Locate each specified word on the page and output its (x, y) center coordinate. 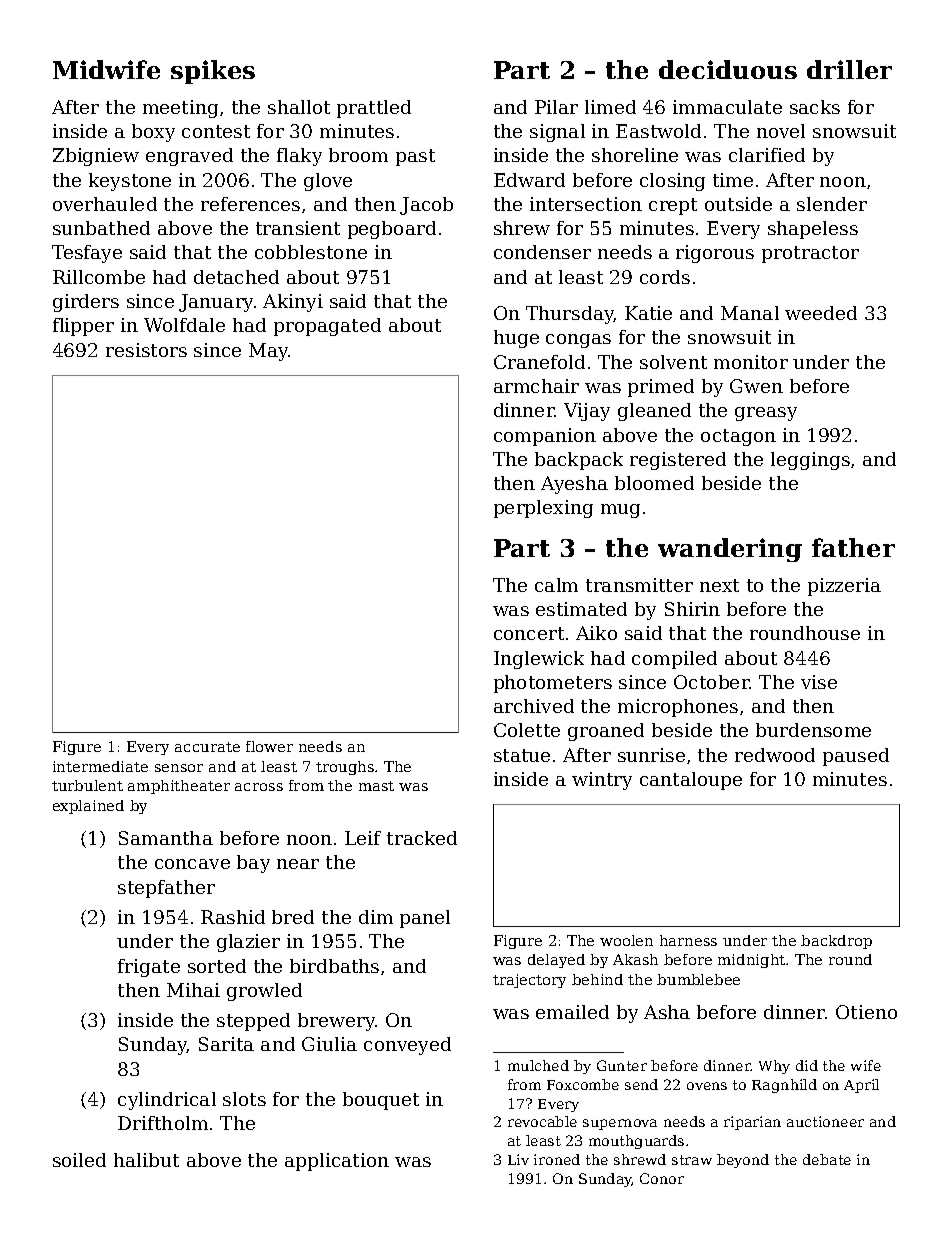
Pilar (556, 107)
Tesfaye (87, 254)
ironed (557, 1159)
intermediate (100, 766)
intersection (586, 204)
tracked (422, 838)
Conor (662, 1178)
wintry (602, 781)
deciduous (728, 69)
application (337, 1162)
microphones (678, 708)
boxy (153, 133)
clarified (767, 155)
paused (856, 757)
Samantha (166, 838)
